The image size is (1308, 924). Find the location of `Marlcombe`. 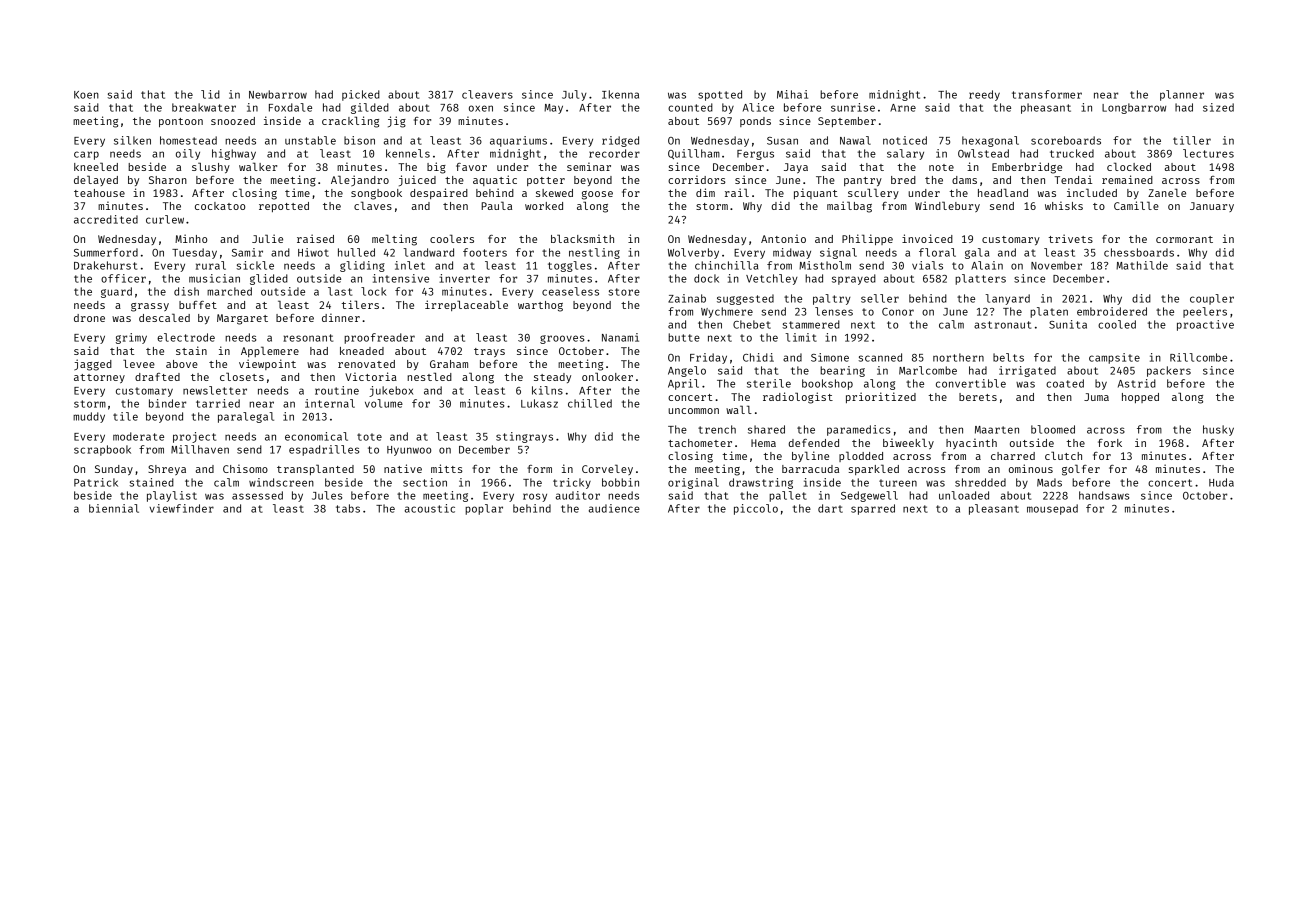

Marlcombe is located at coordinates (928, 370).
